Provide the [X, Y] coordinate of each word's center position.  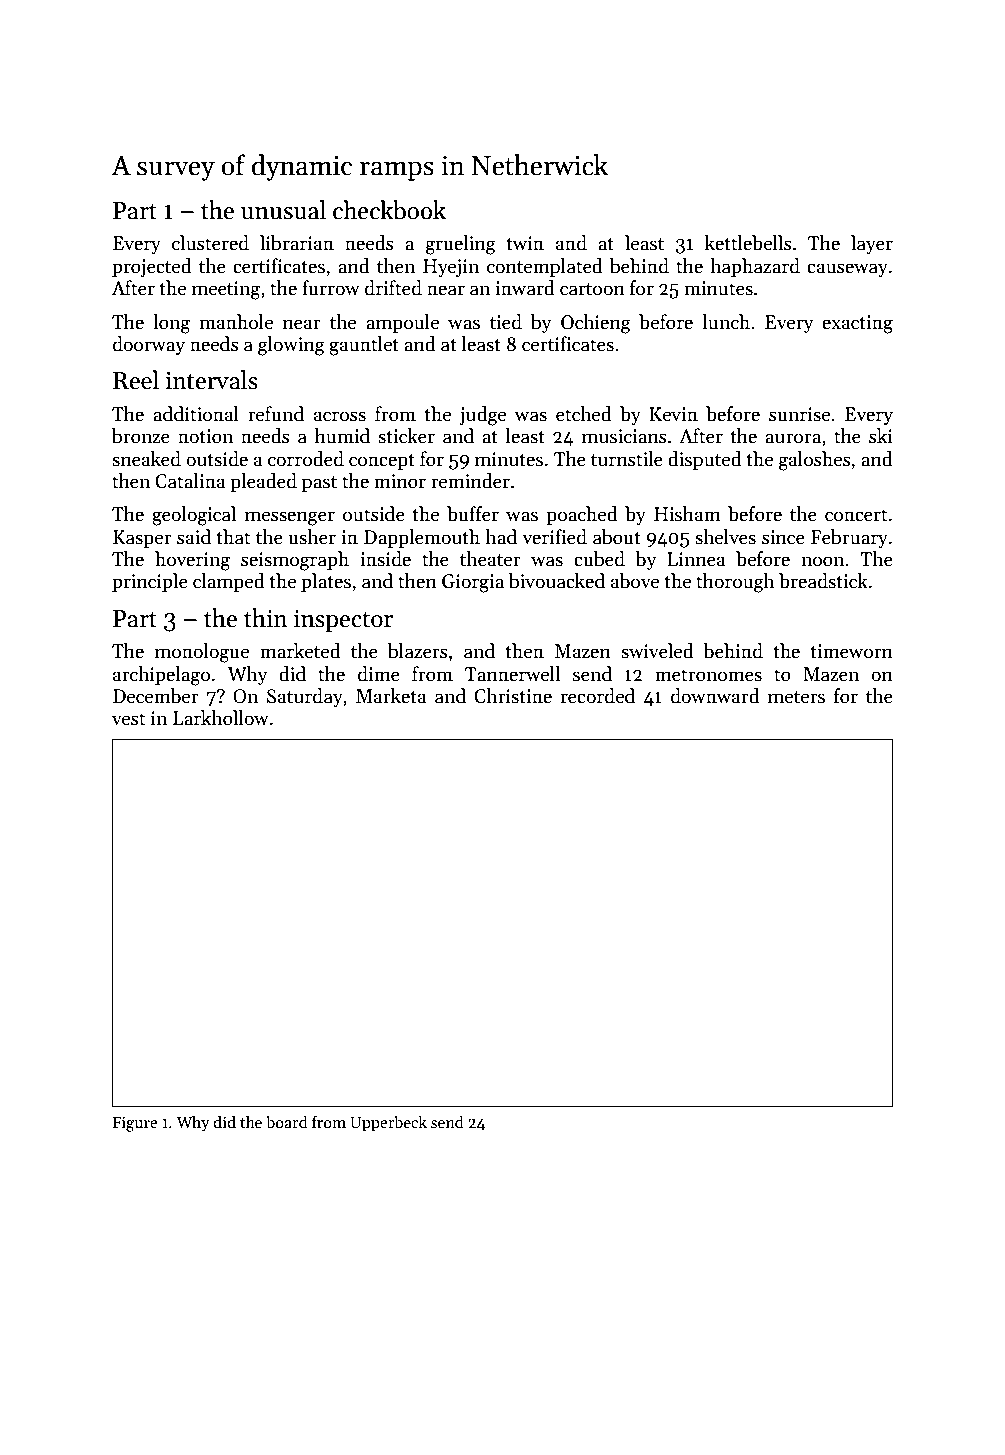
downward [715, 696]
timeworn [852, 651]
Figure [135, 1124]
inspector [343, 620]
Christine [513, 696]
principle [150, 582]
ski [881, 436]
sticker [406, 436]
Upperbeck [388, 1123]
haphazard [755, 267]
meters [796, 697]
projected [152, 267]
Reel [136, 380]
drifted [393, 288]
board [287, 1121]
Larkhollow [221, 718]
